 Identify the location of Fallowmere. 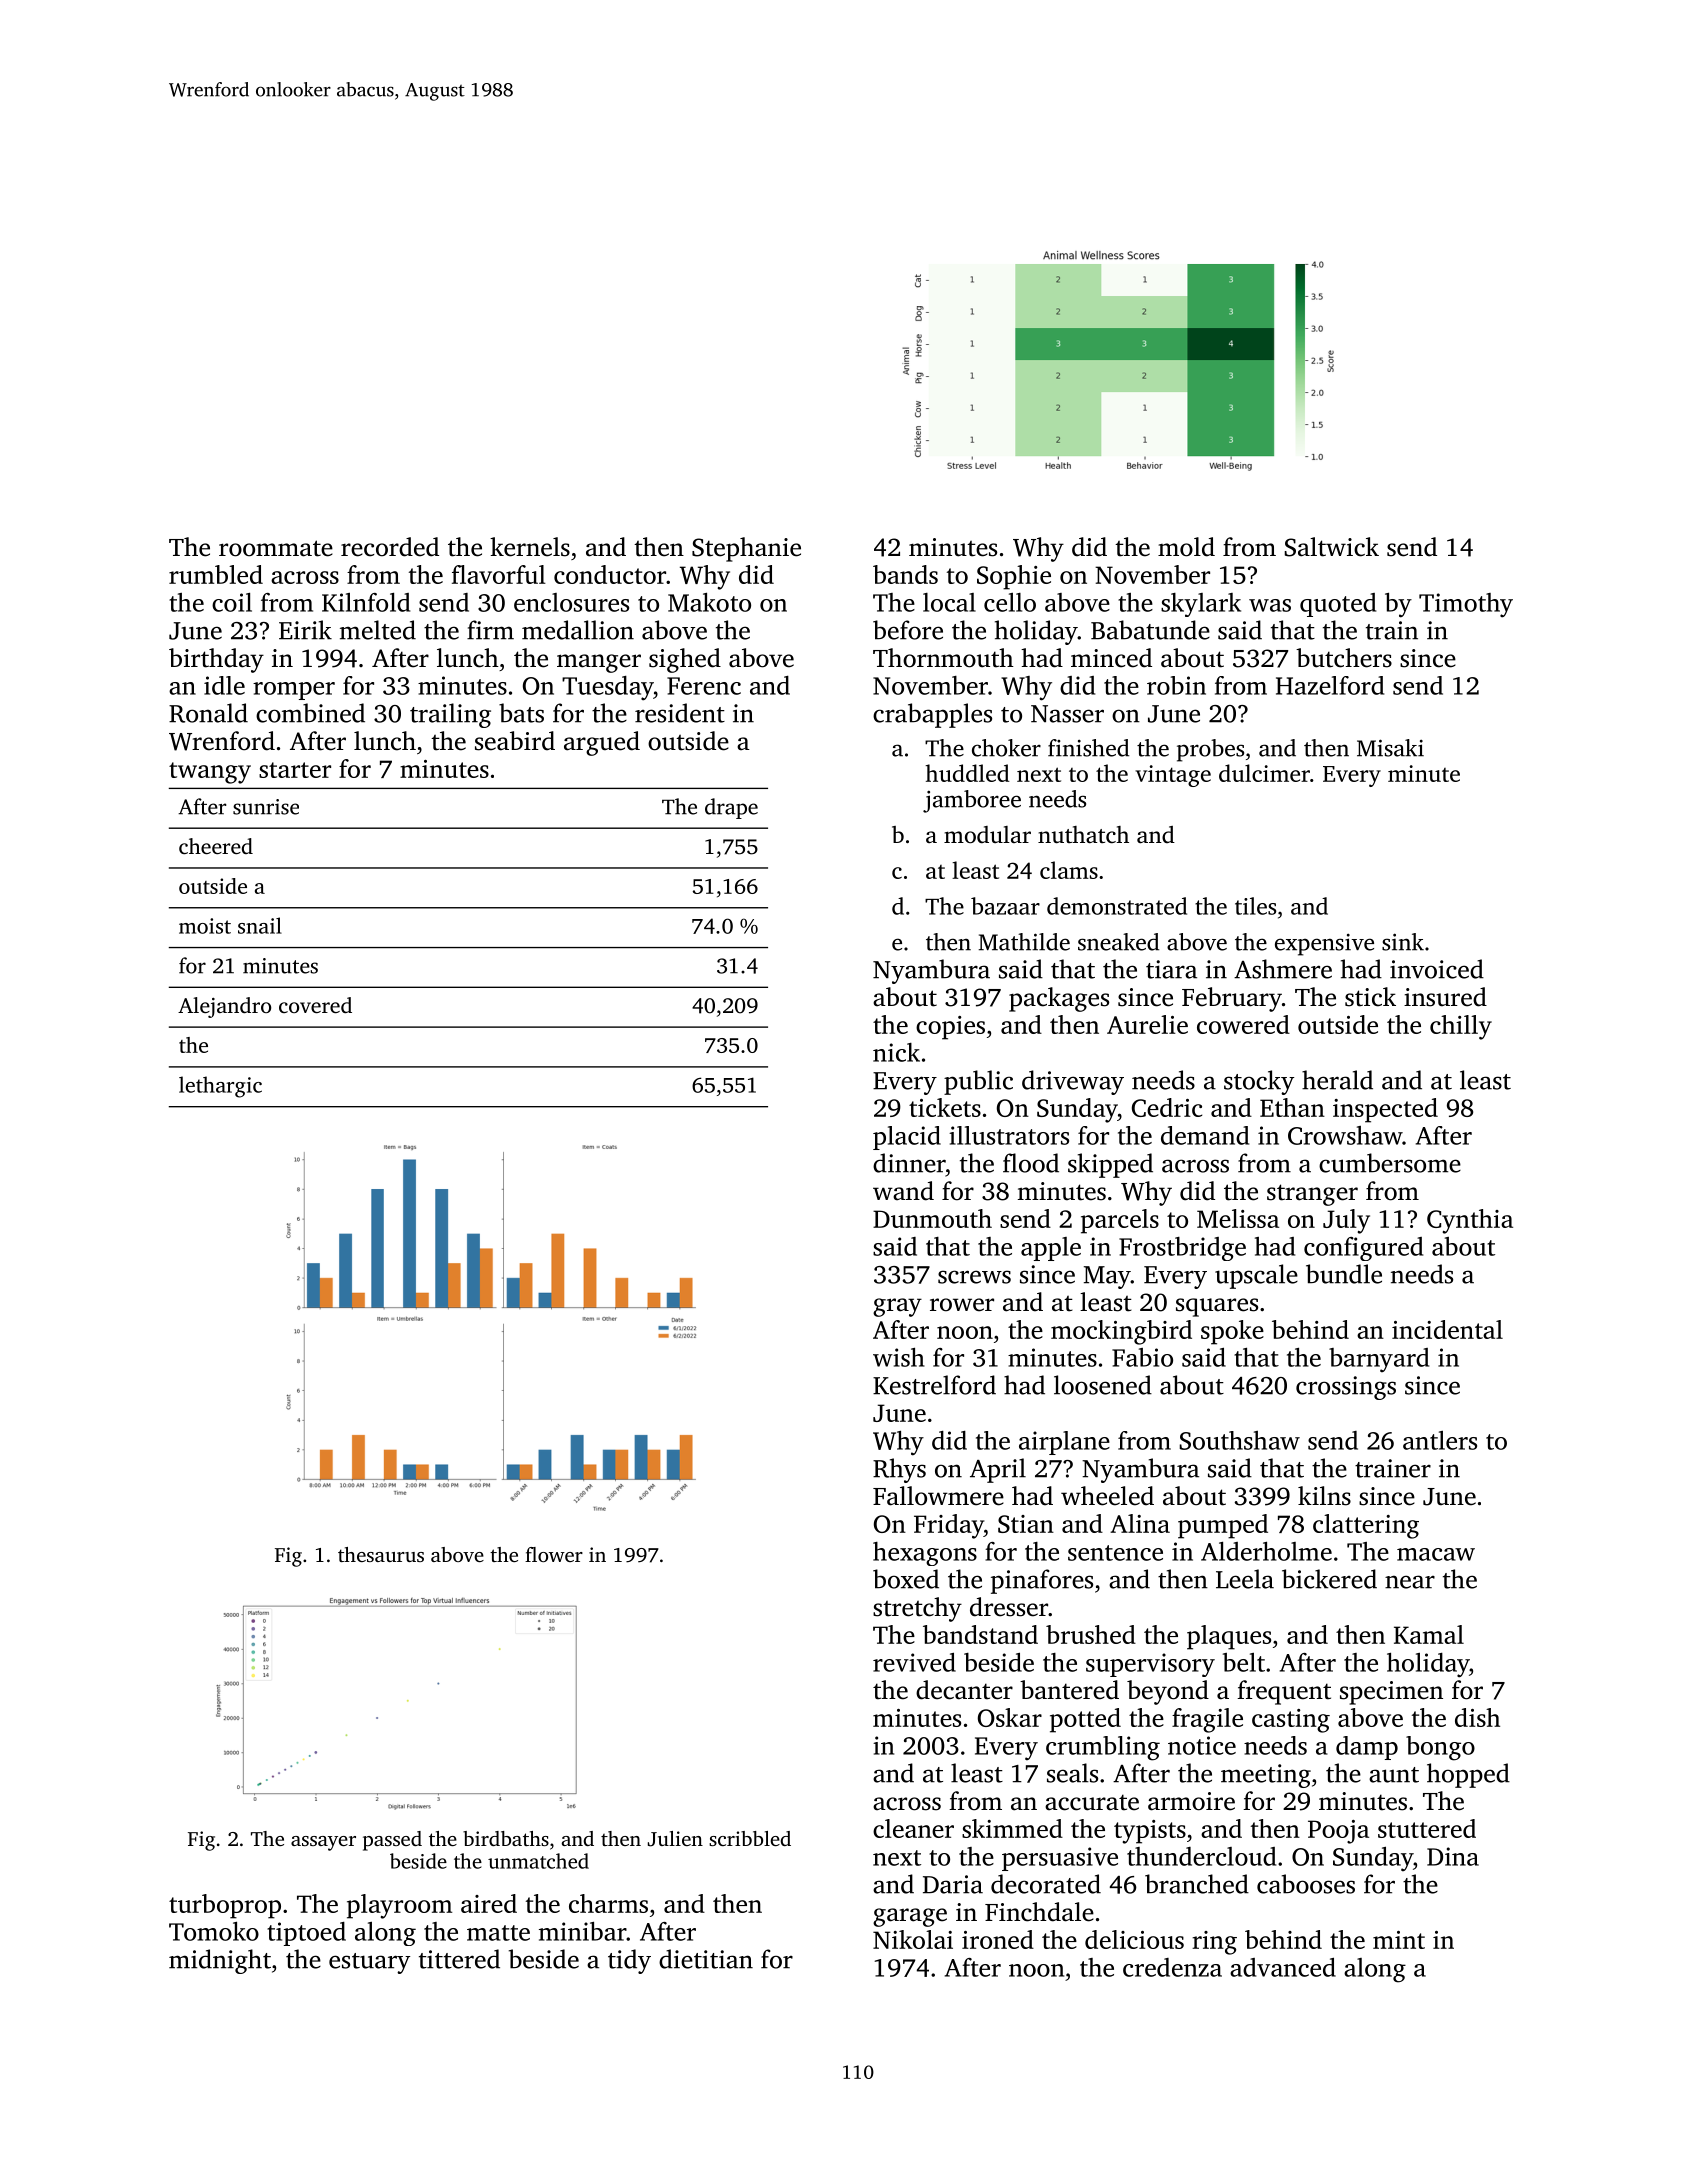
(938, 1496).
